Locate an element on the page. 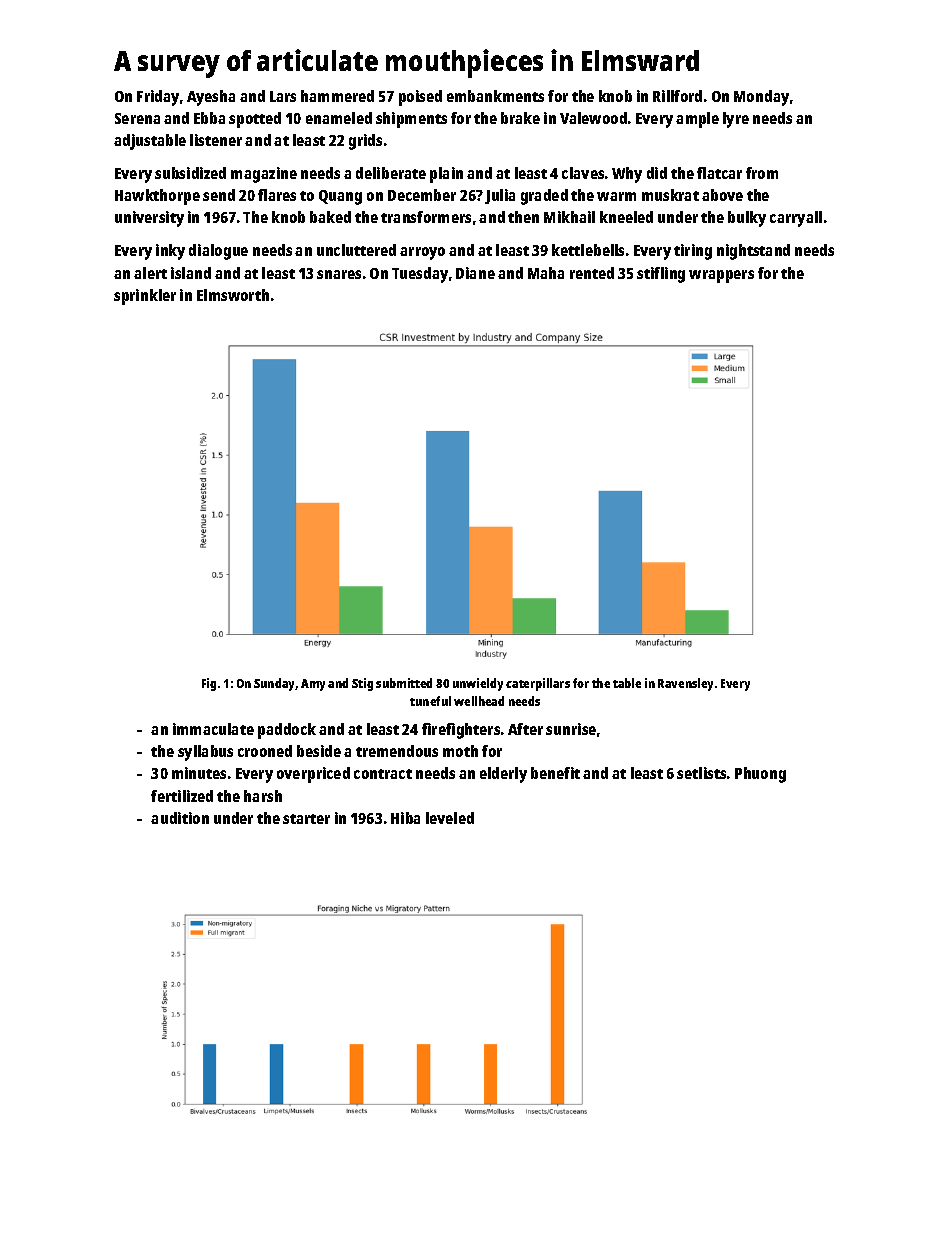 The height and width of the image is (1233, 952). wrappers is located at coordinates (721, 276).
